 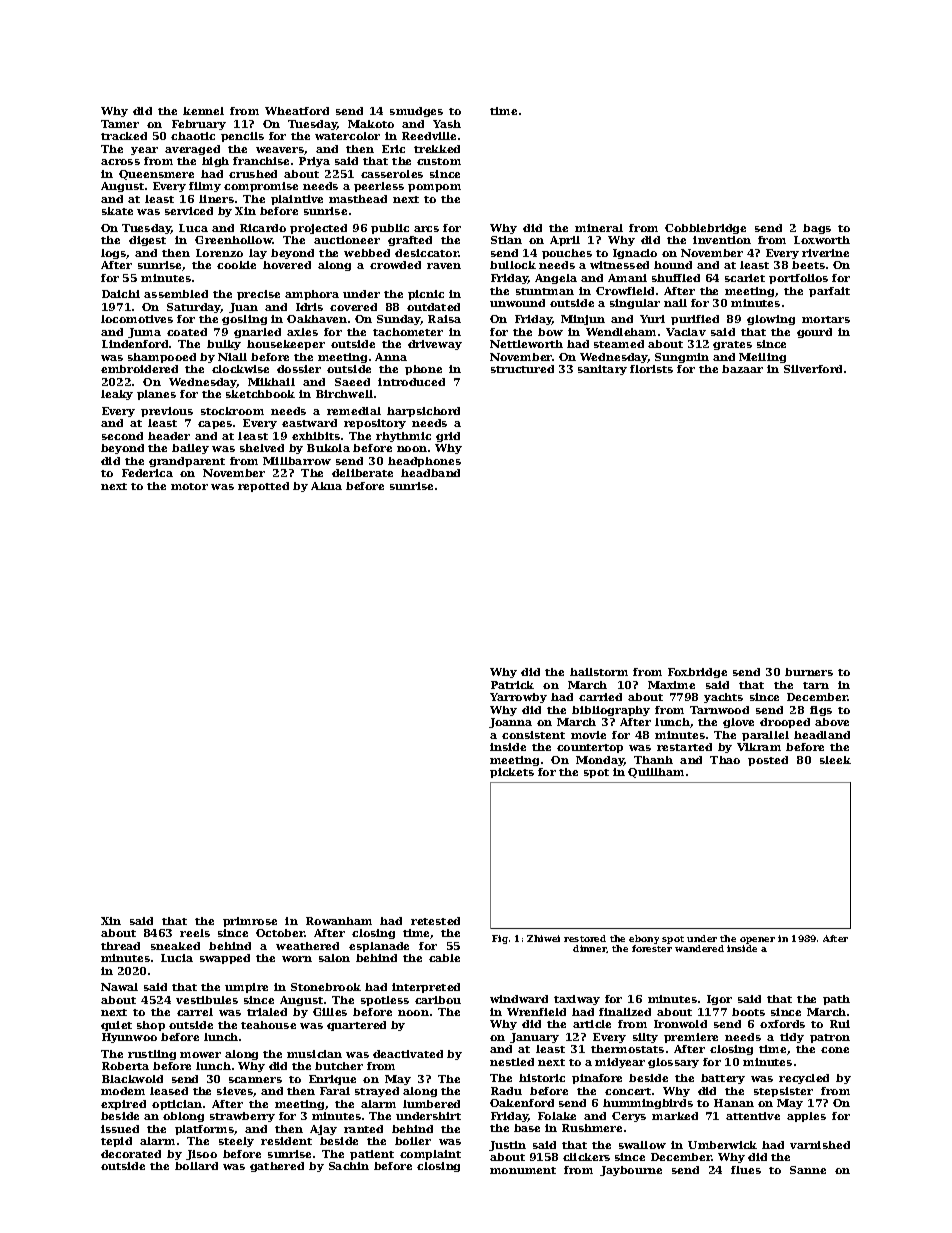 I want to click on reels, so click(x=195, y=933).
